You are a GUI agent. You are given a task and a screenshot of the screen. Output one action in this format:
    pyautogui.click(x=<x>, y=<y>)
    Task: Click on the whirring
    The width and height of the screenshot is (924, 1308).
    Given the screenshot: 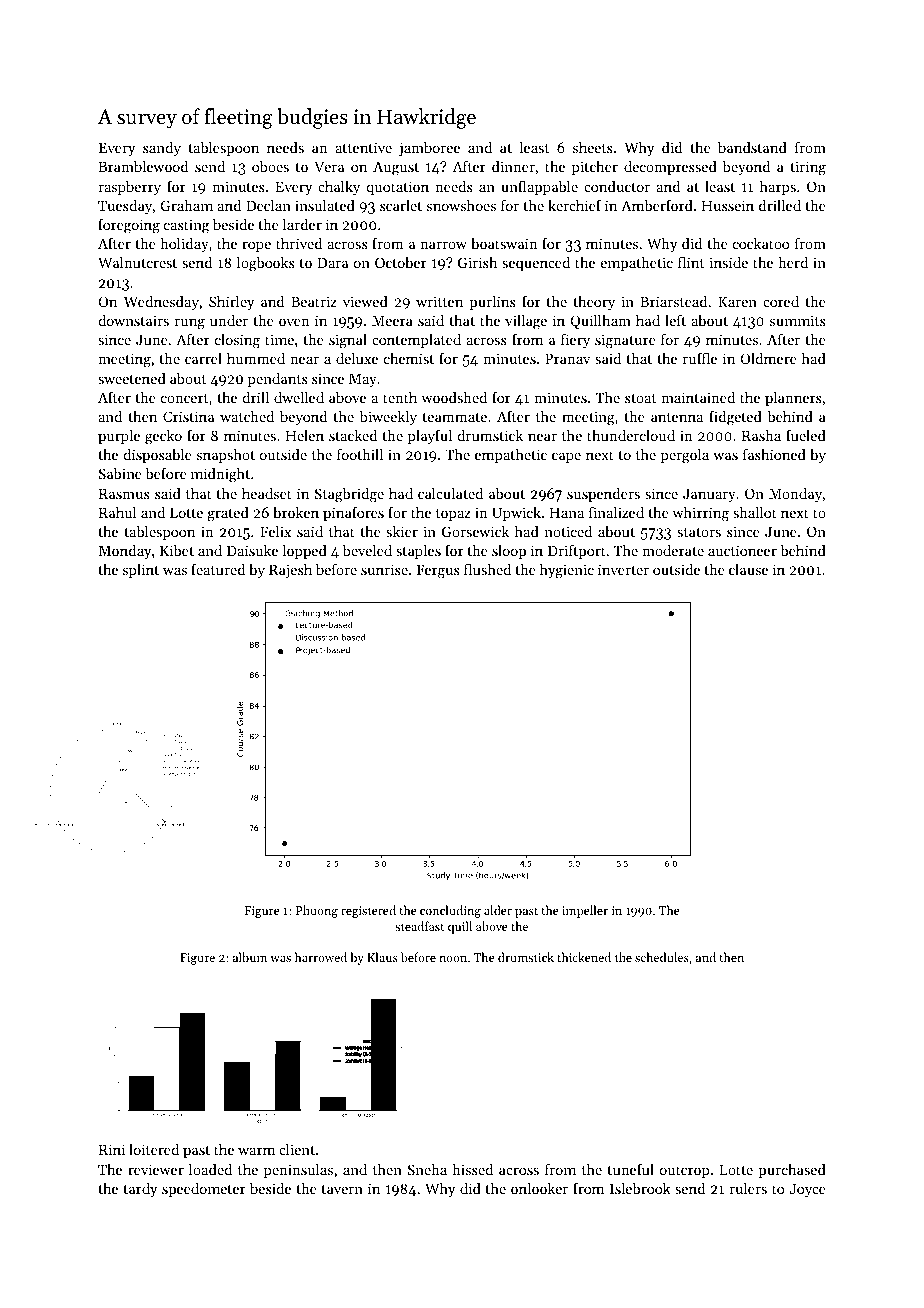 What is the action you would take?
    pyautogui.click(x=700, y=514)
